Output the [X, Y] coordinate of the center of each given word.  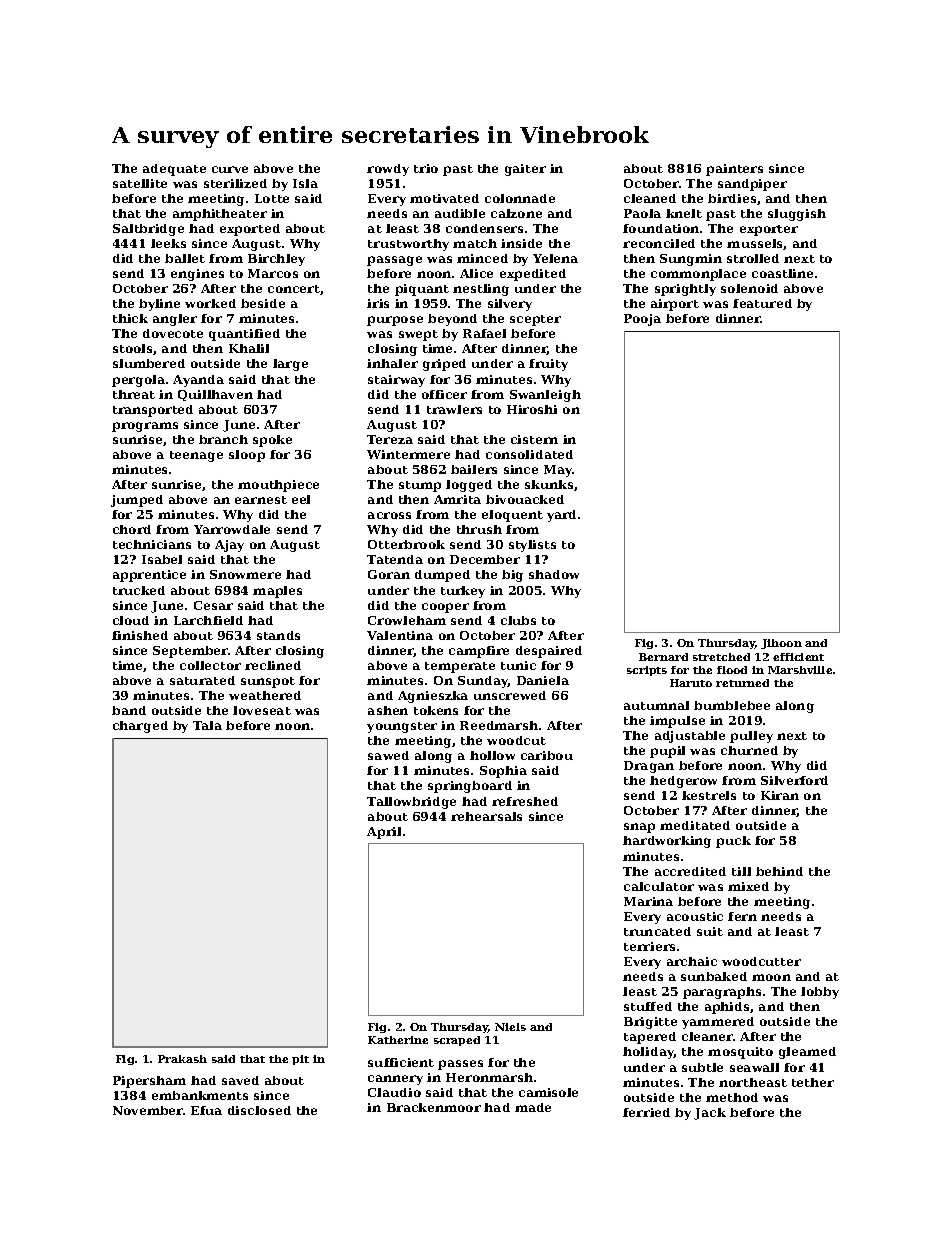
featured [762, 303]
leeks [168, 243]
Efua [206, 1110]
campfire [479, 652]
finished [140, 635]
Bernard [663, 657]
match [475, 243]
